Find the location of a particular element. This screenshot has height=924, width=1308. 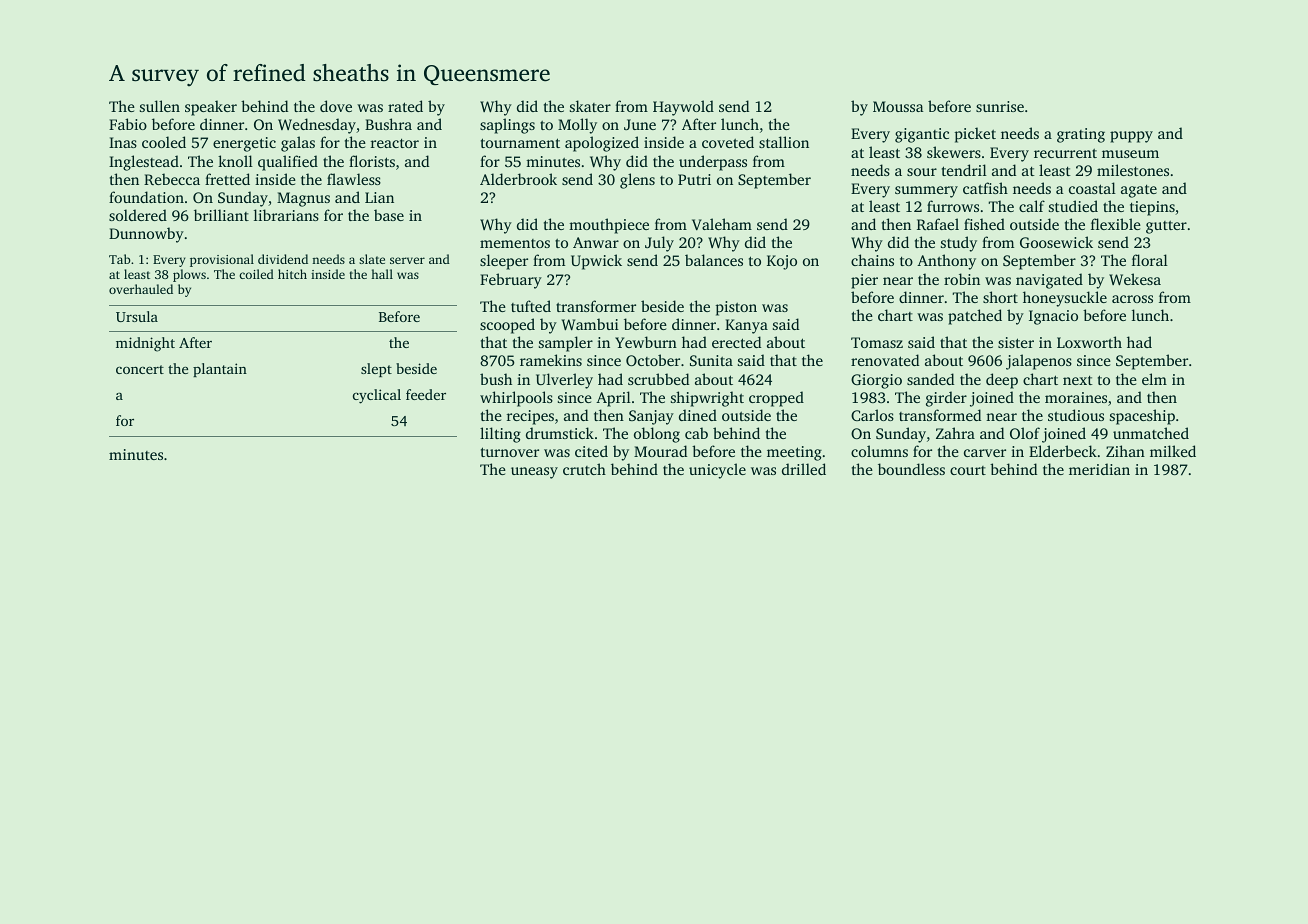

qualified is located at coordinates (288, 163).
